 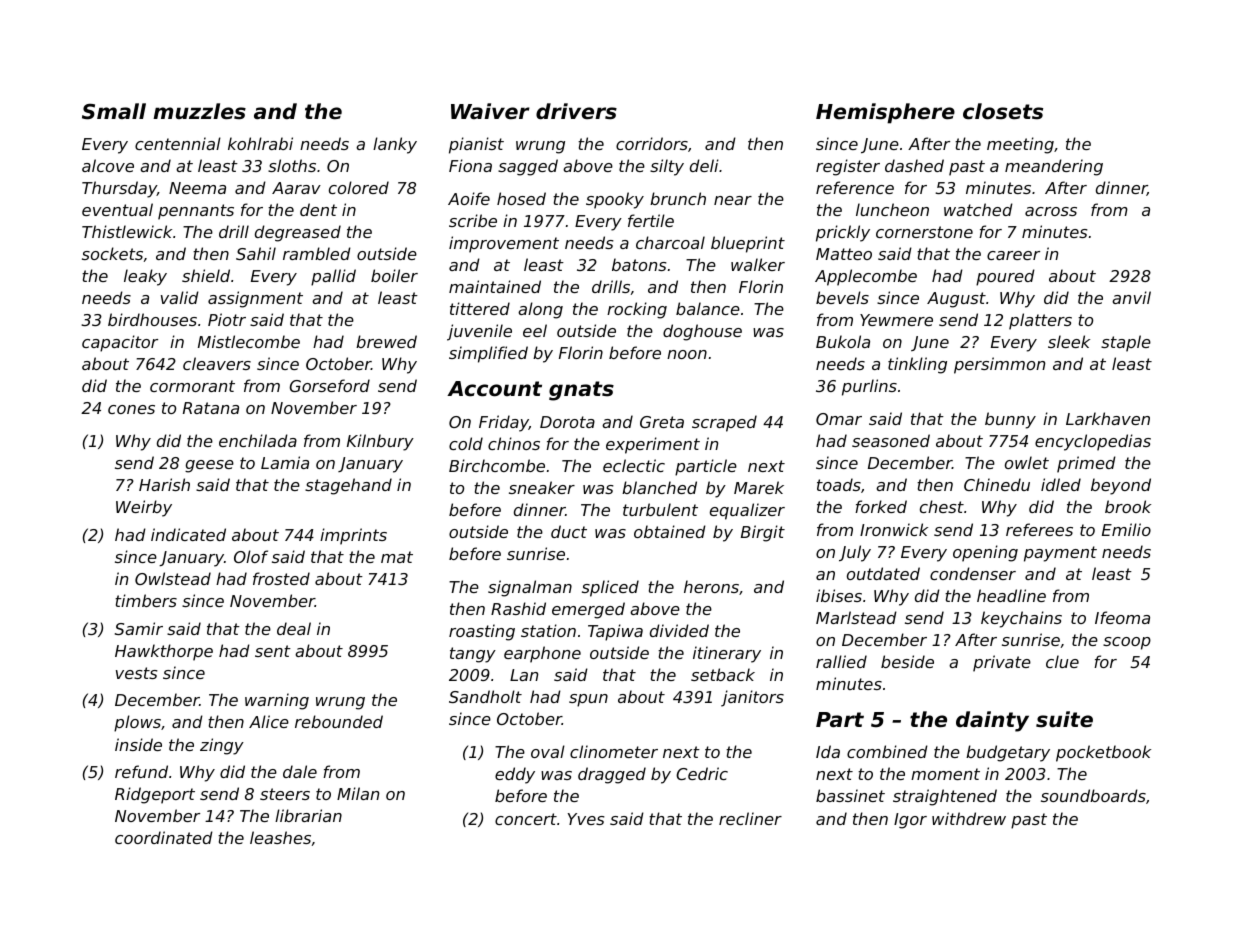 I want to click on leashes, so click(x=280, y=837).
